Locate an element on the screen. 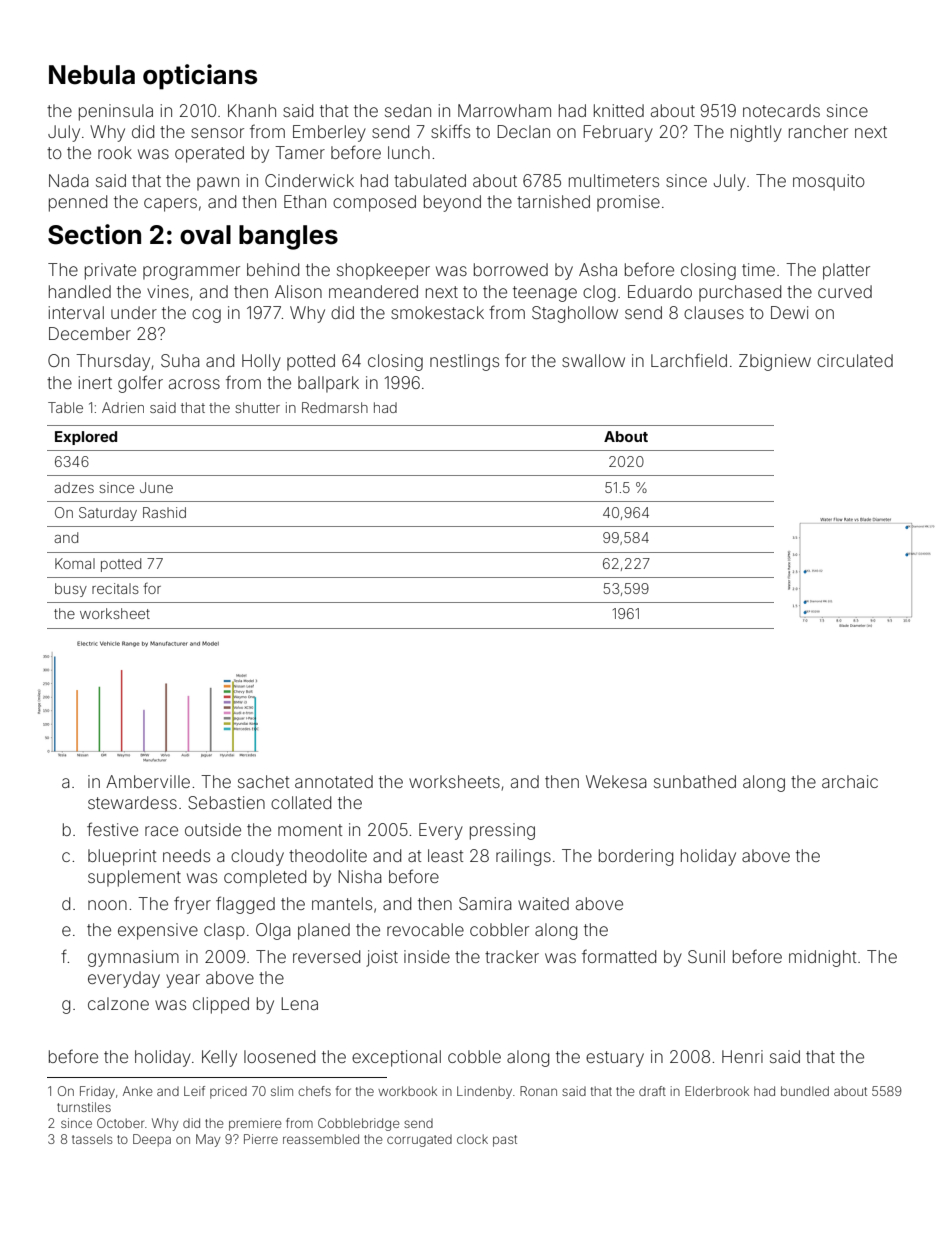 The image size is (952, 1233). ballpark is located at coordinates (328, 384).
